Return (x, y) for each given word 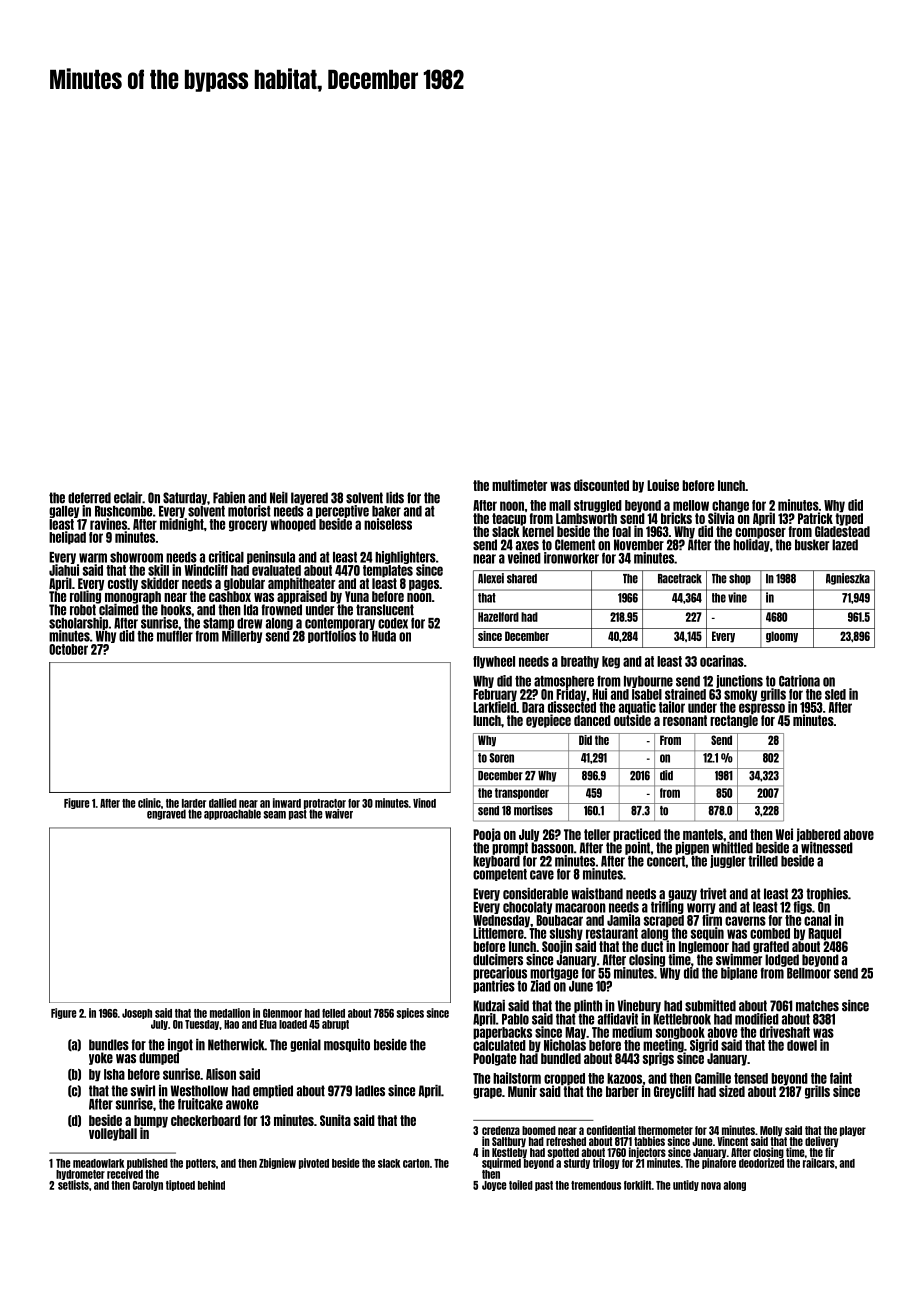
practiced (637, 835)
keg (611, 662)
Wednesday (501, 921)
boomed (539, 1130)
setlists (73, 1185)
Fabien (229, 498)
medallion (230, 1013)
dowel (802, 1045)
